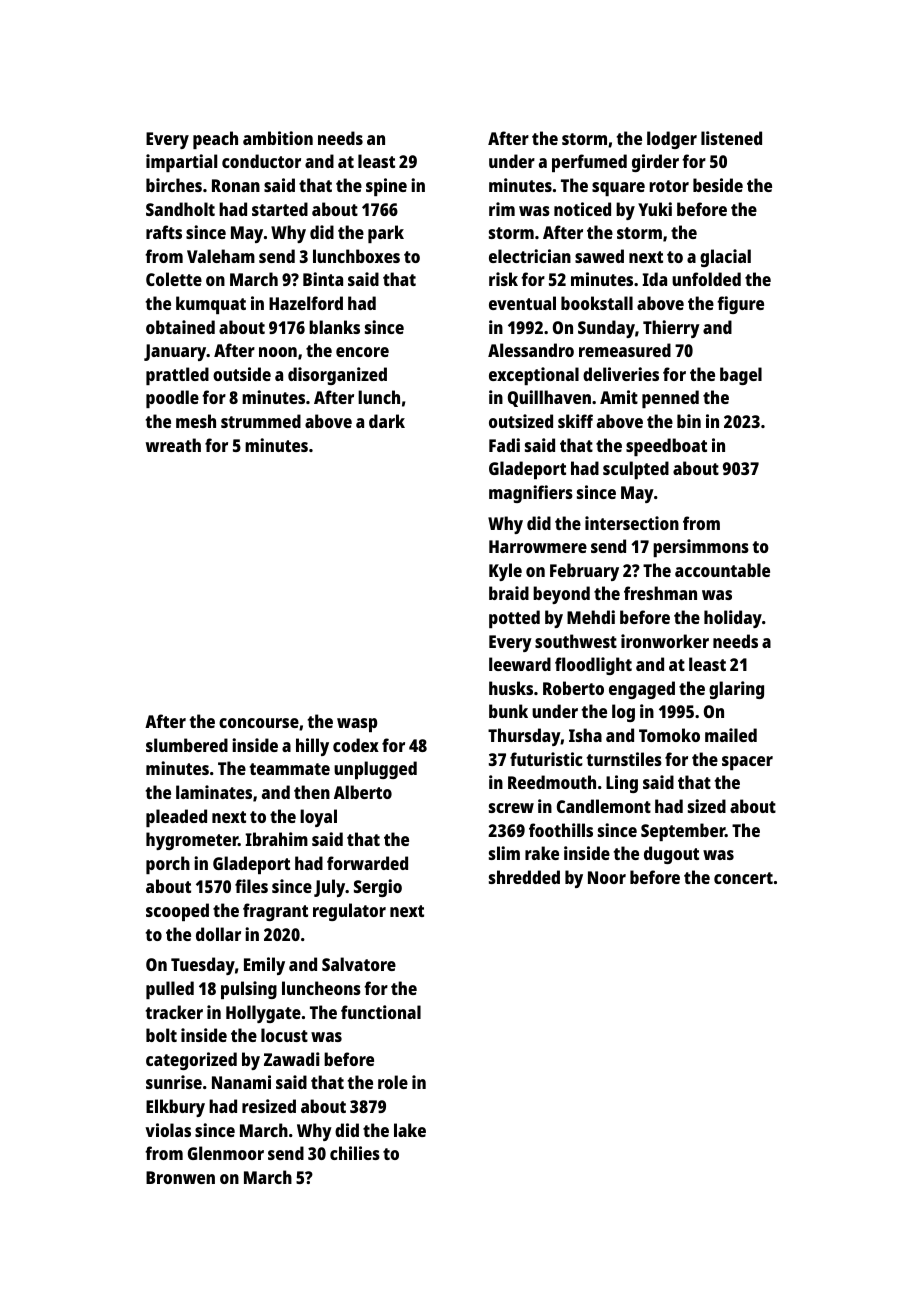 The image size is (924, 1311). Describe the element at coordinates (410, 1130) in the screenshot. I see `lake` at that location.
